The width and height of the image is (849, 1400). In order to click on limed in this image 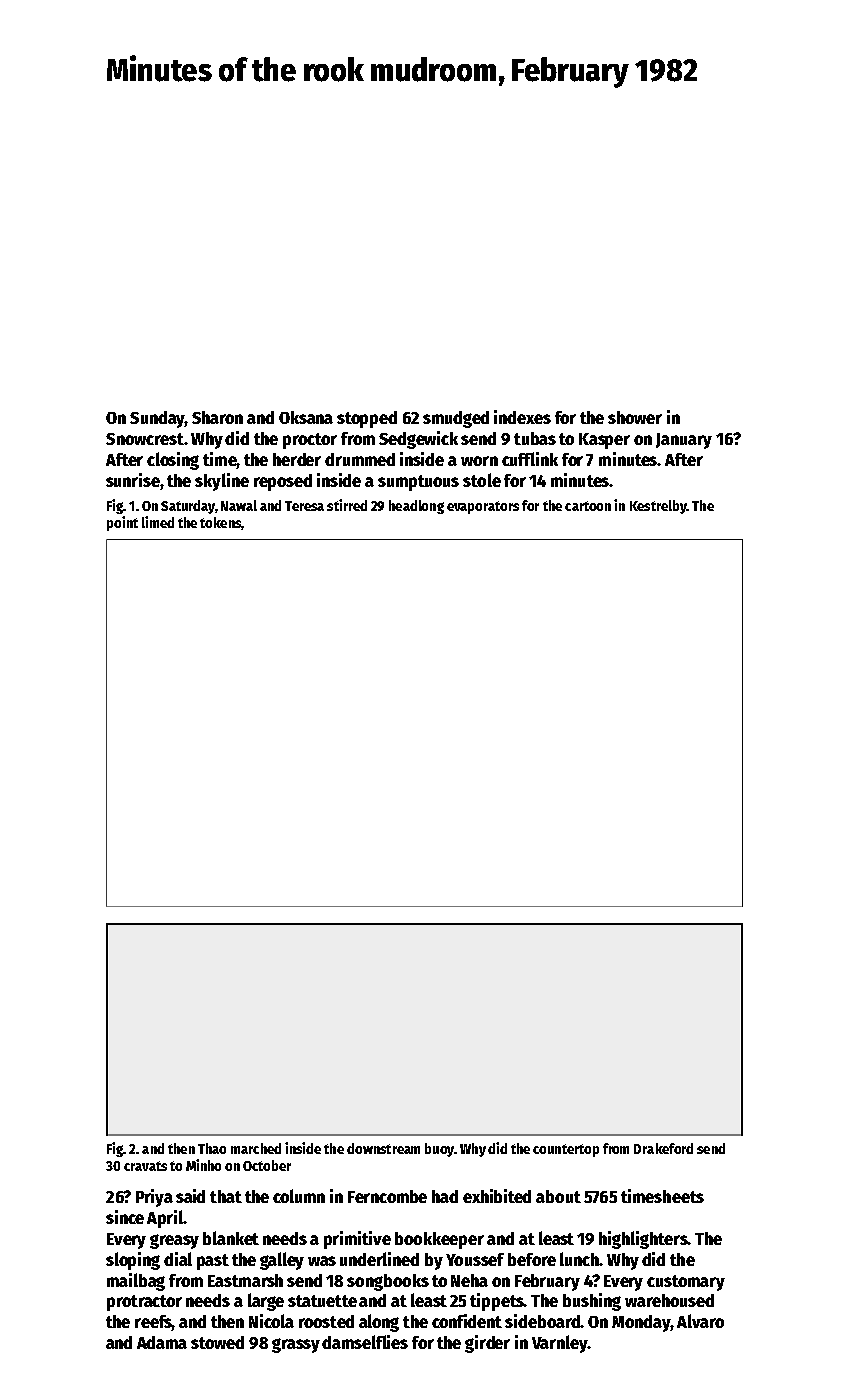, I will do `click(158, 522)`.
